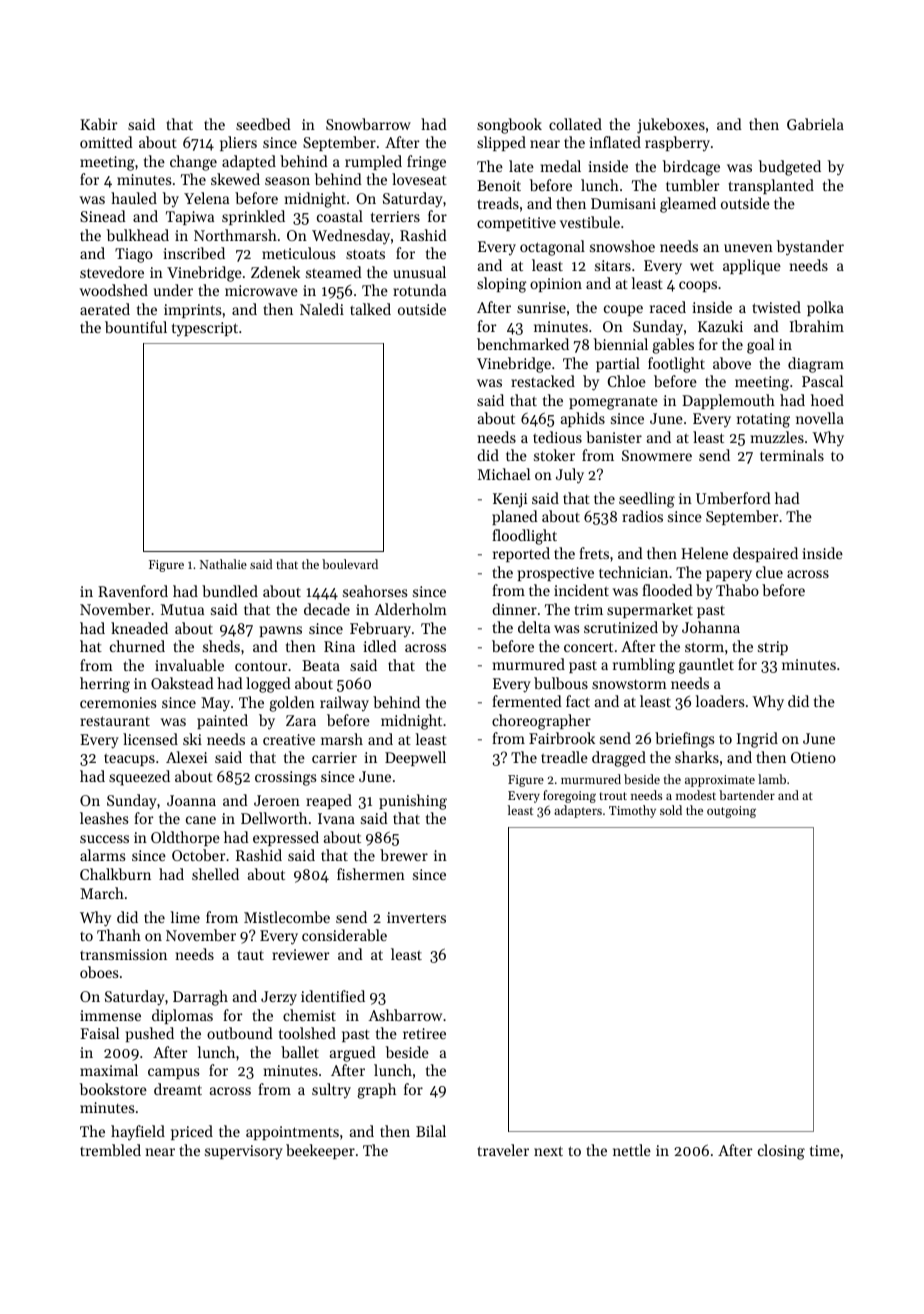 The image size is (924, 1314). What do you see at coordinates (380, 629) in the screenshot?
I see `February` at bounding box center [380, 629].
